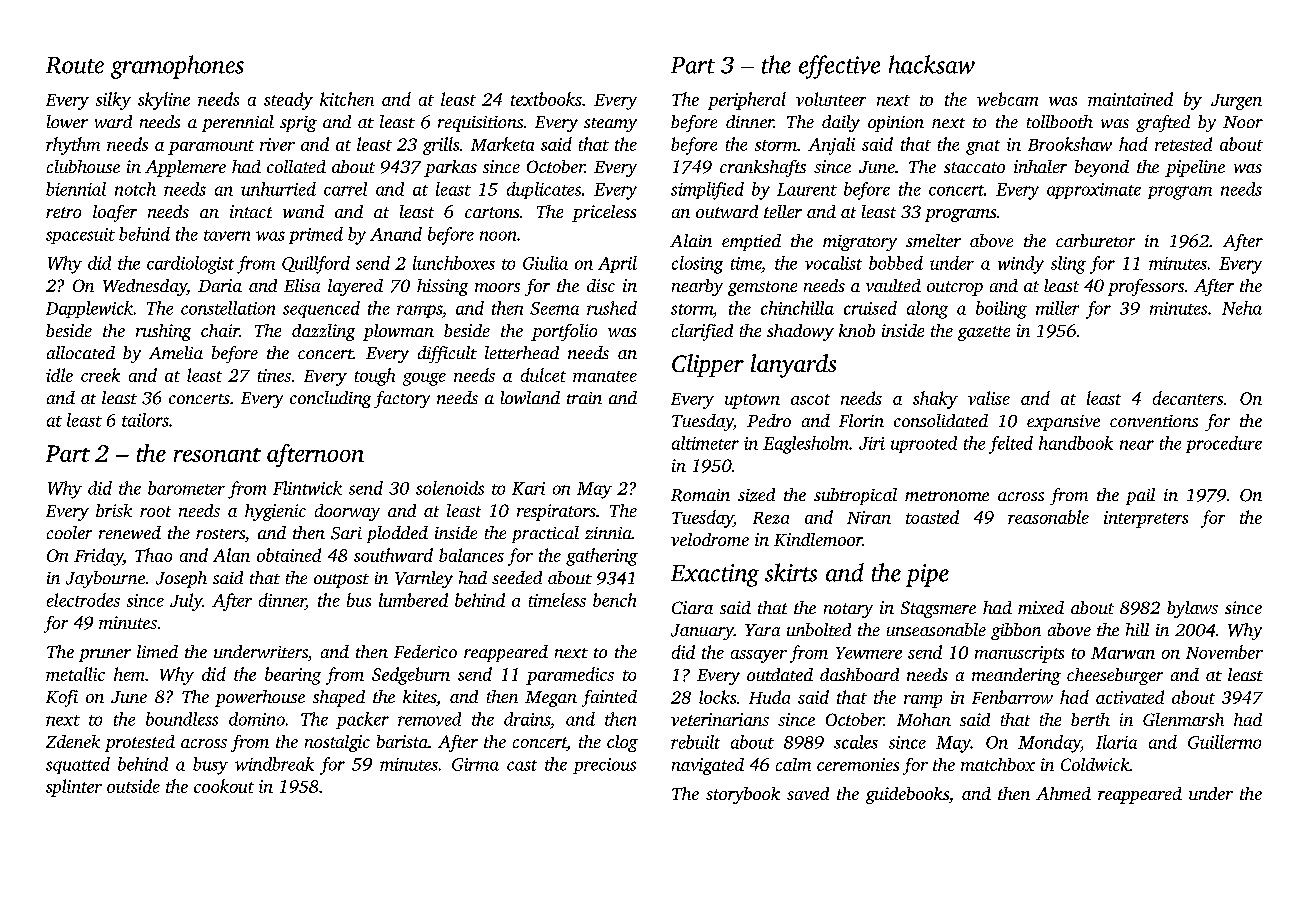 The height and width of the screenshot is (924, 1308). I want to click on staccato, so click(974, 167).
